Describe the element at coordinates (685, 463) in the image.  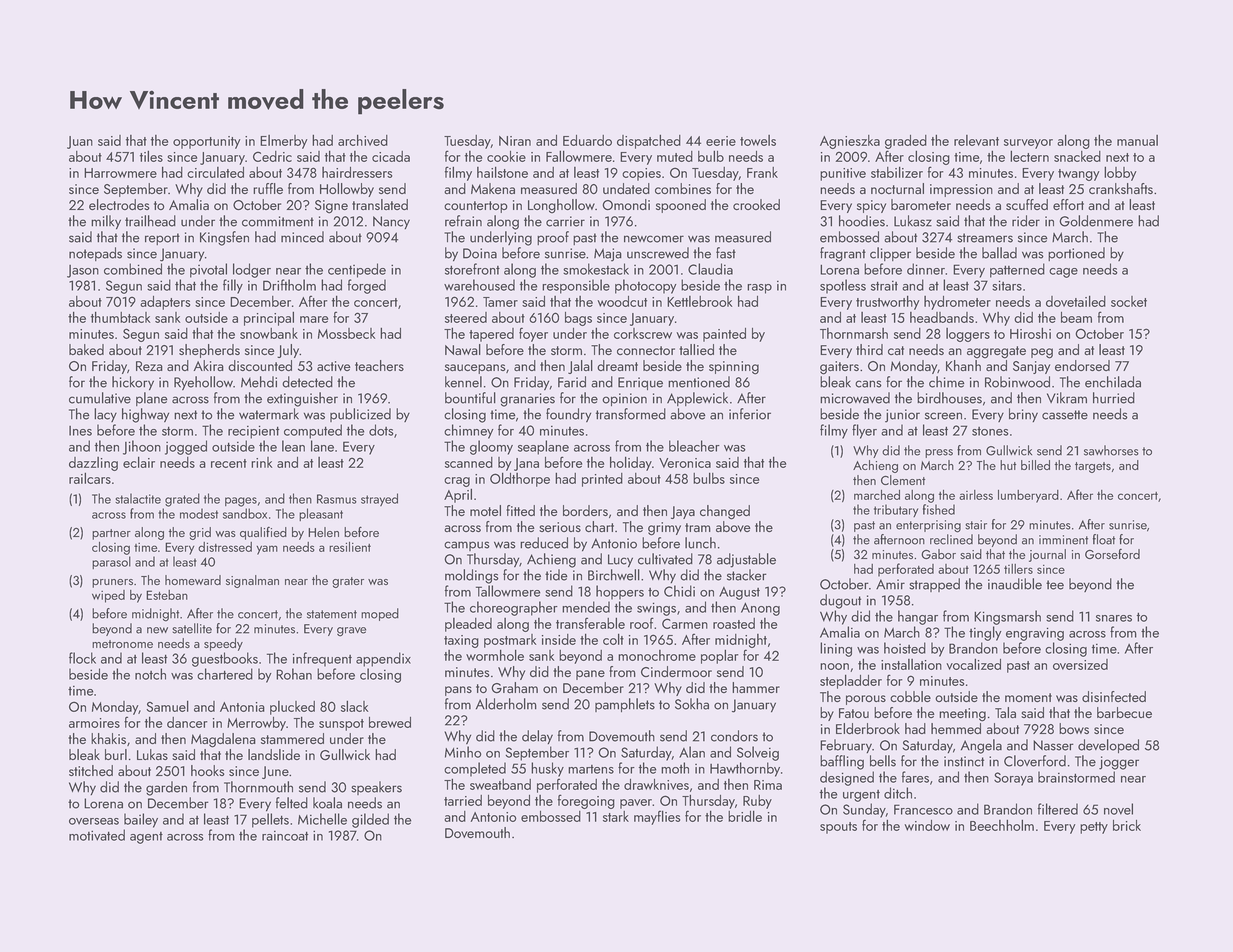
I see `Veronica` at that location.
